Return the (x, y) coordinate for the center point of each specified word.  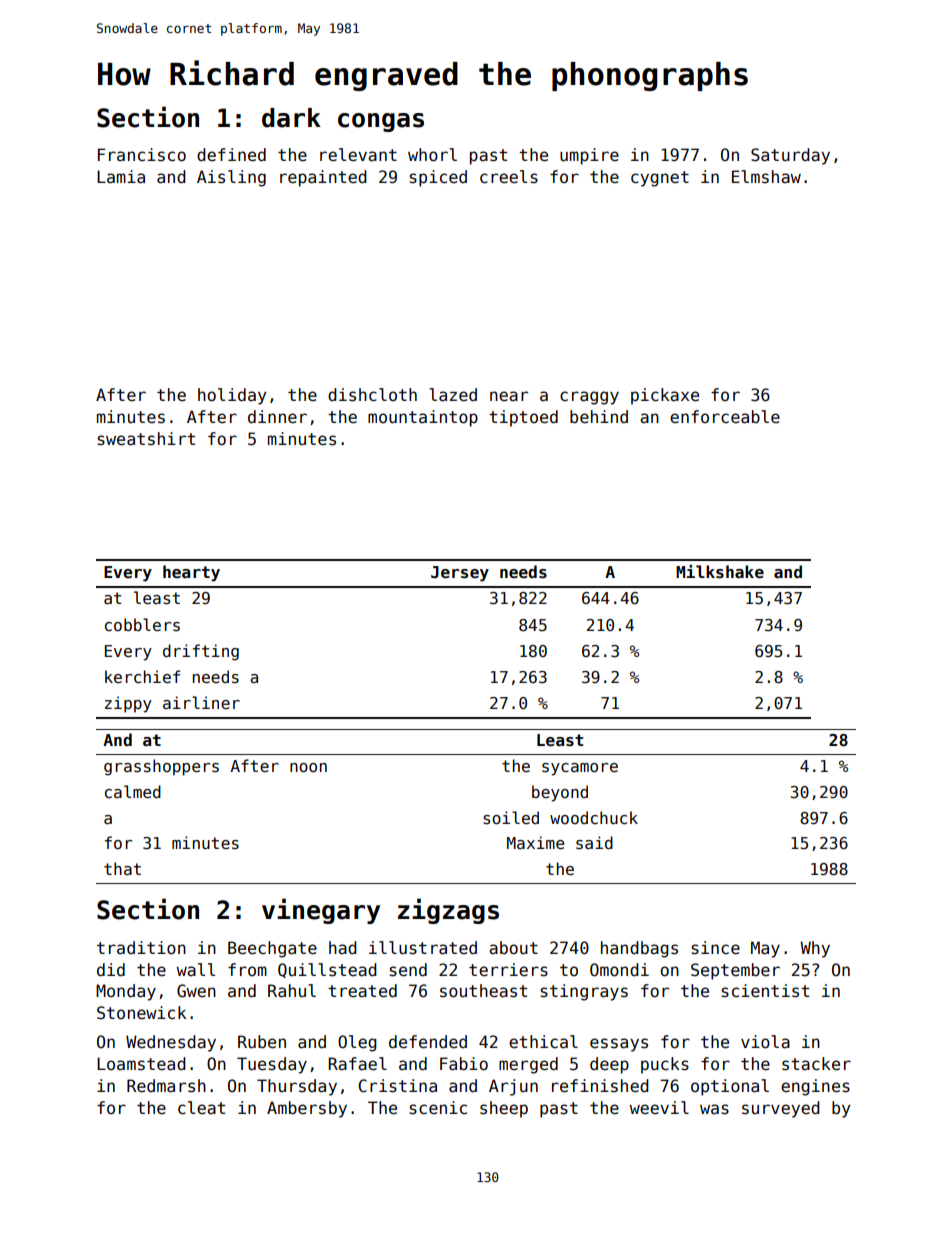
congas (381, 122)
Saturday (790, 156)
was (714, 1109)
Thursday (297, 1087)
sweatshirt (146, 439)
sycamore (580, 769)
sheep (504, 1109)
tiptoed (523, 418)
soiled (511, 818)
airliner (201, 702)
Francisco (142, 155)
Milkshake (720, 572)
